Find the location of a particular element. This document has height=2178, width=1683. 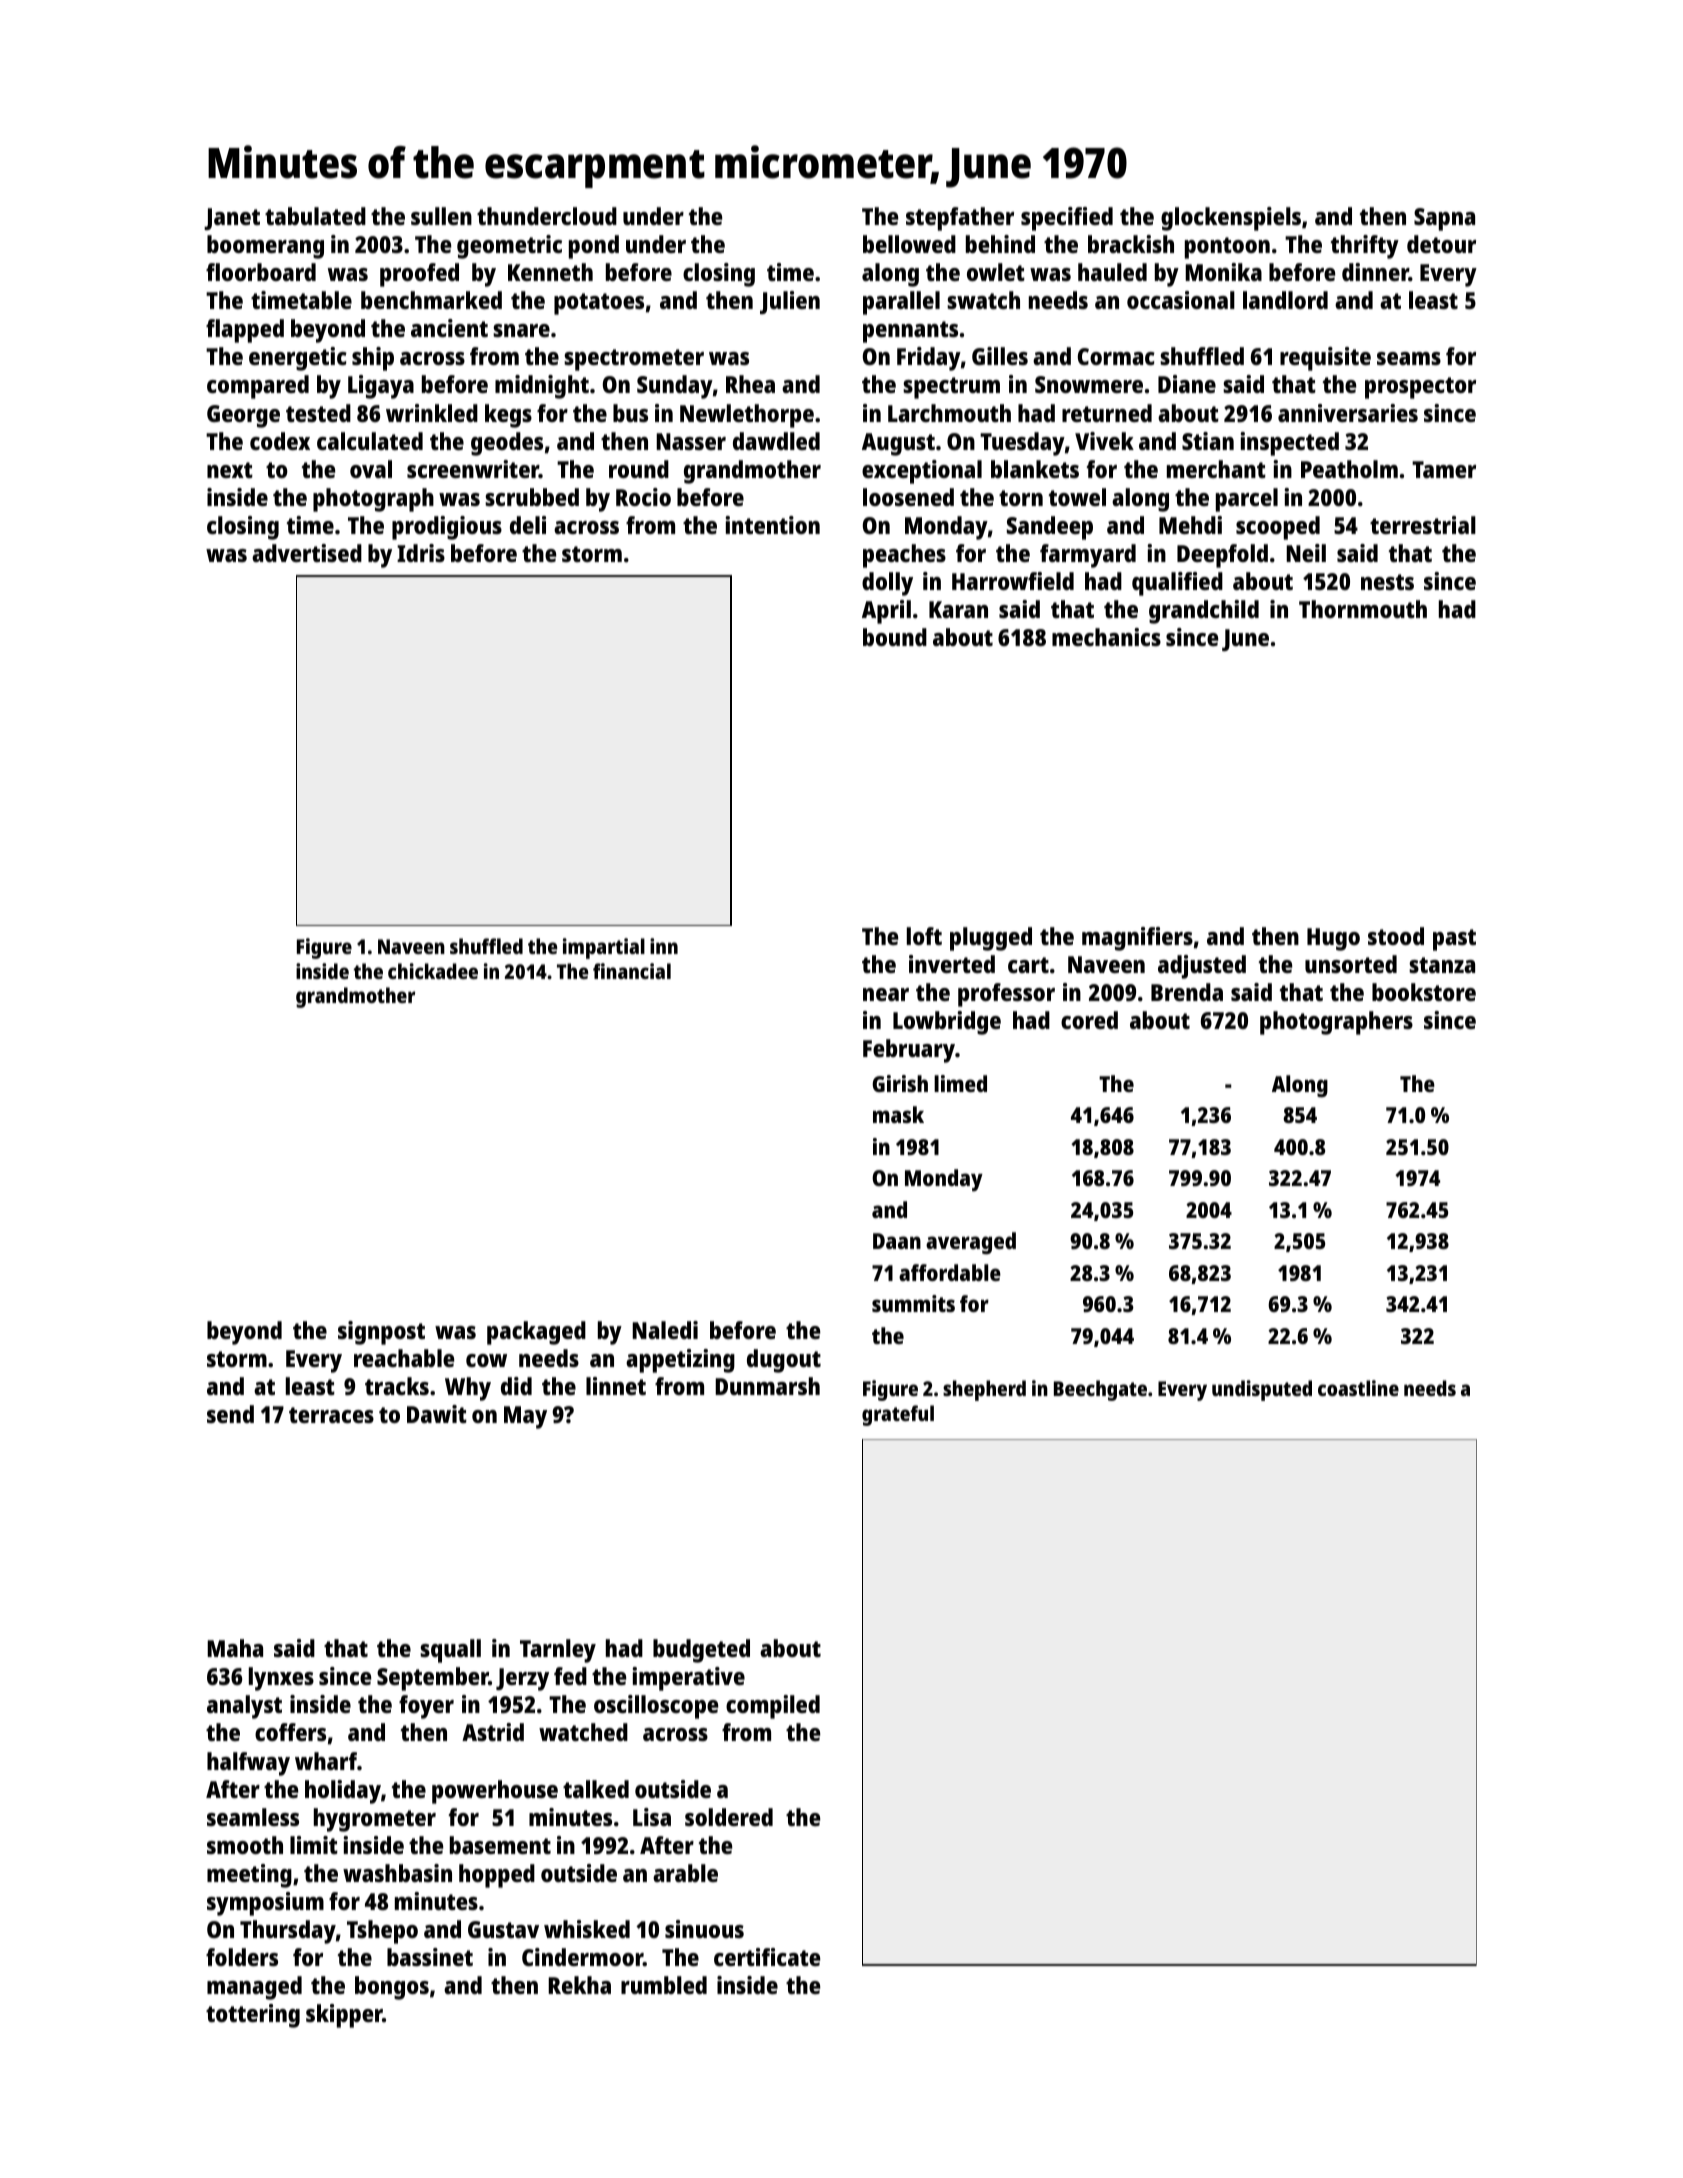

packaged is located at coordinates (536, 1333).
